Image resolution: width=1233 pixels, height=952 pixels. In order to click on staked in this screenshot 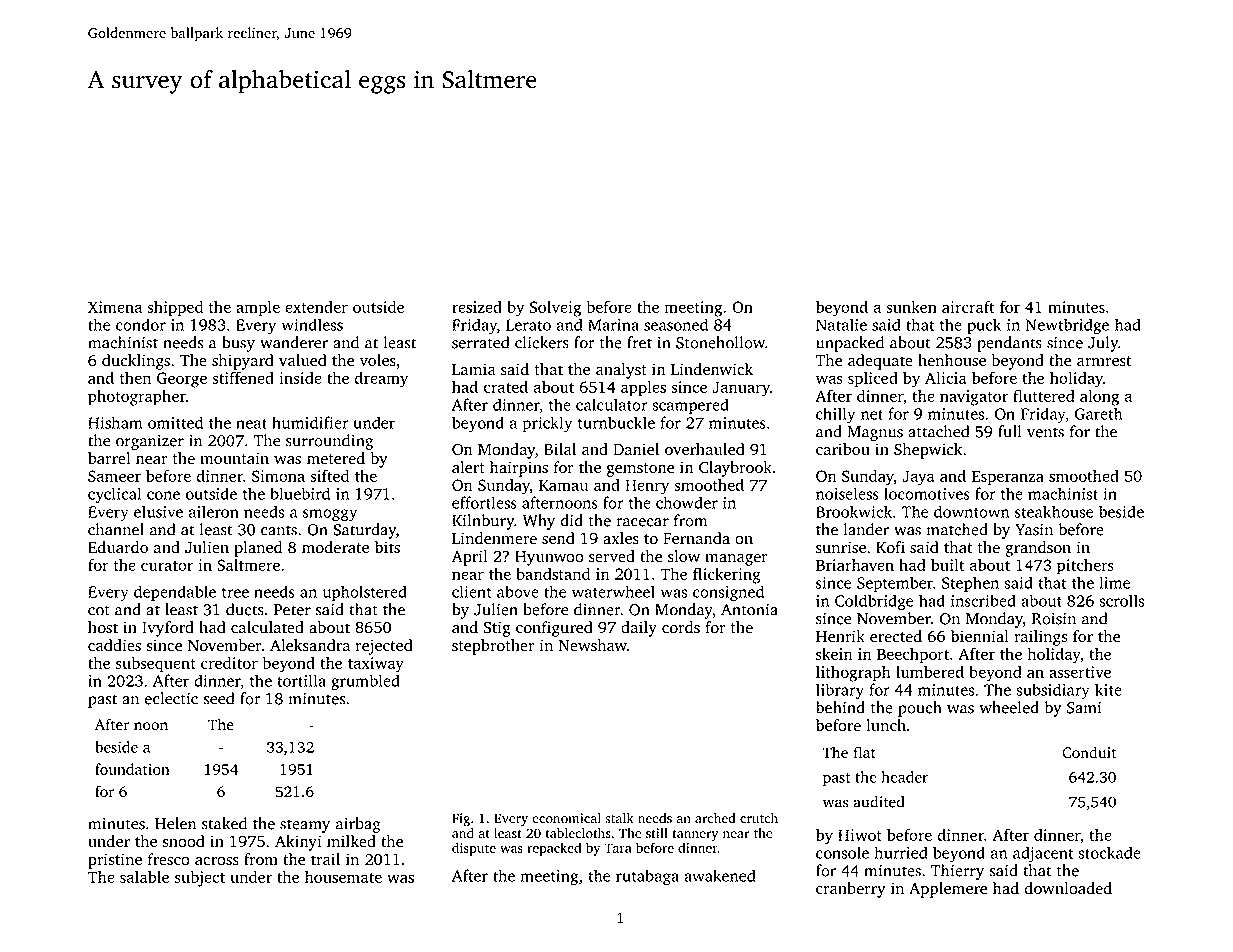, I will do `click(224, 823)`.
